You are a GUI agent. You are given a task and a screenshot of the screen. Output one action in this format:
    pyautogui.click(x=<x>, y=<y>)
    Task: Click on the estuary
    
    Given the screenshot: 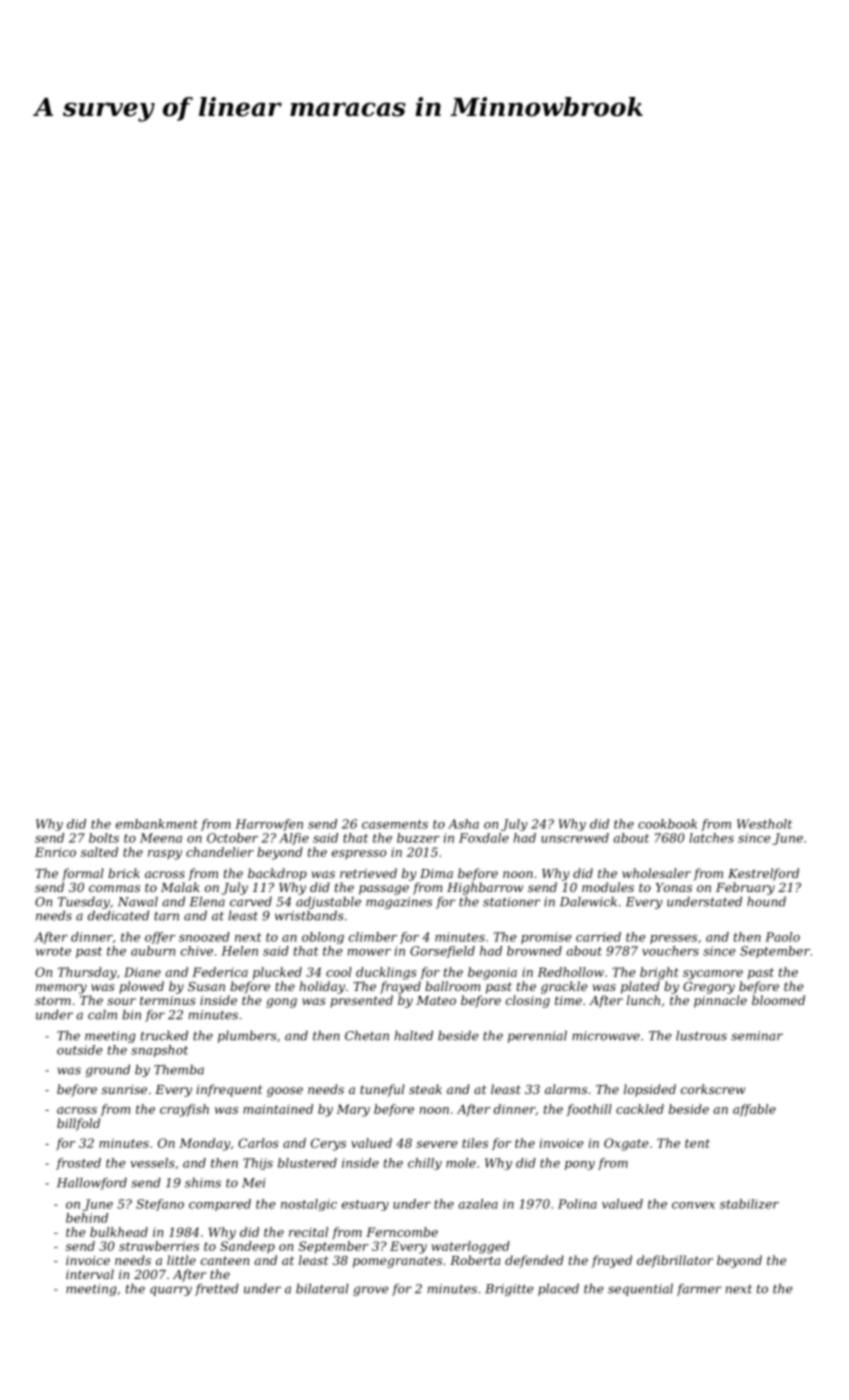 What is the action you would take?
    pyautogui.click(x=365, y=1205)
